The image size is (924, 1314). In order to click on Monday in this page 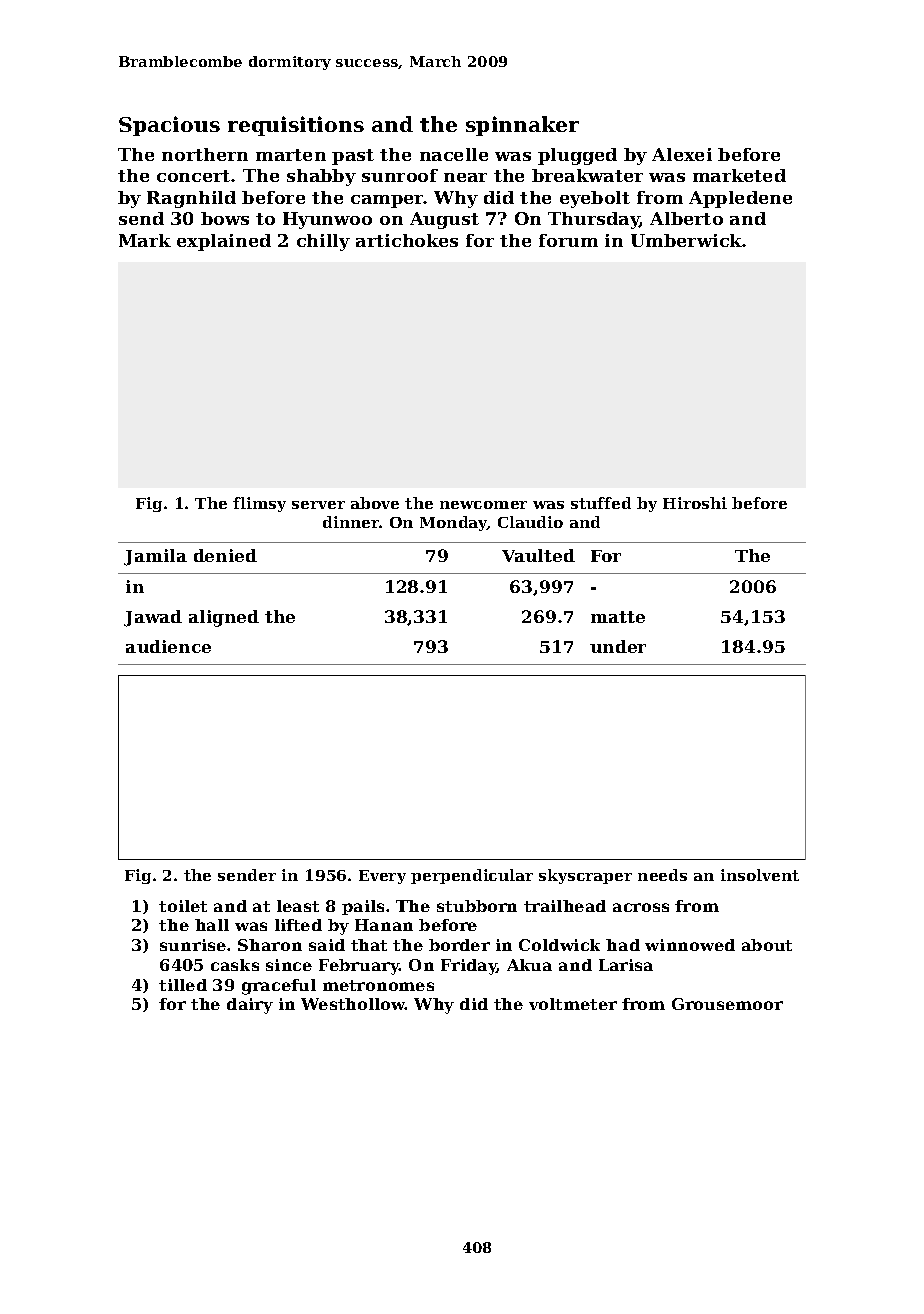, I will do `click(454, 523)`.
